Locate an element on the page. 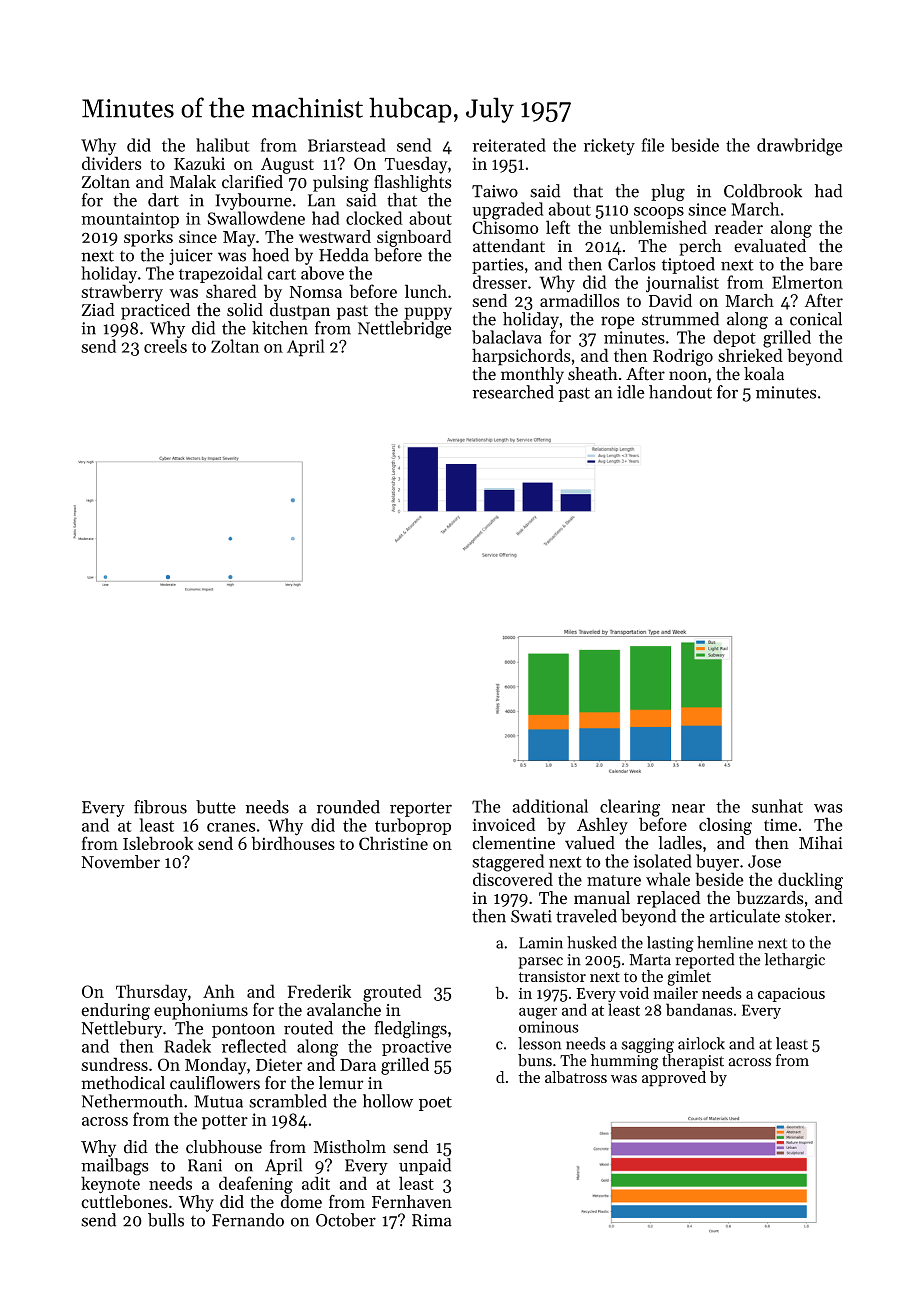  shrieked is located at coordinates (750, 355).
